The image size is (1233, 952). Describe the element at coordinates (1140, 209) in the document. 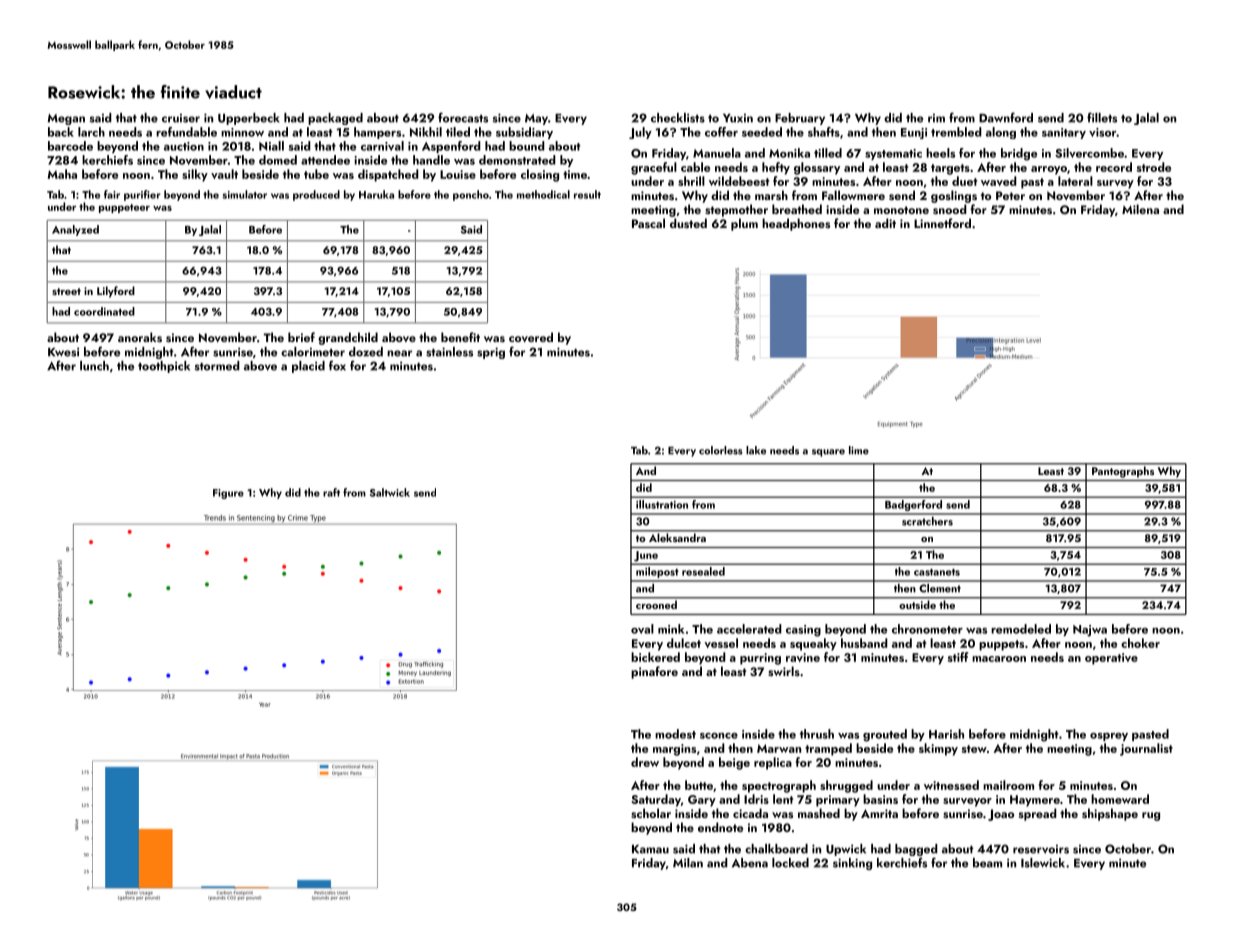

I see `Milena` at that location.
